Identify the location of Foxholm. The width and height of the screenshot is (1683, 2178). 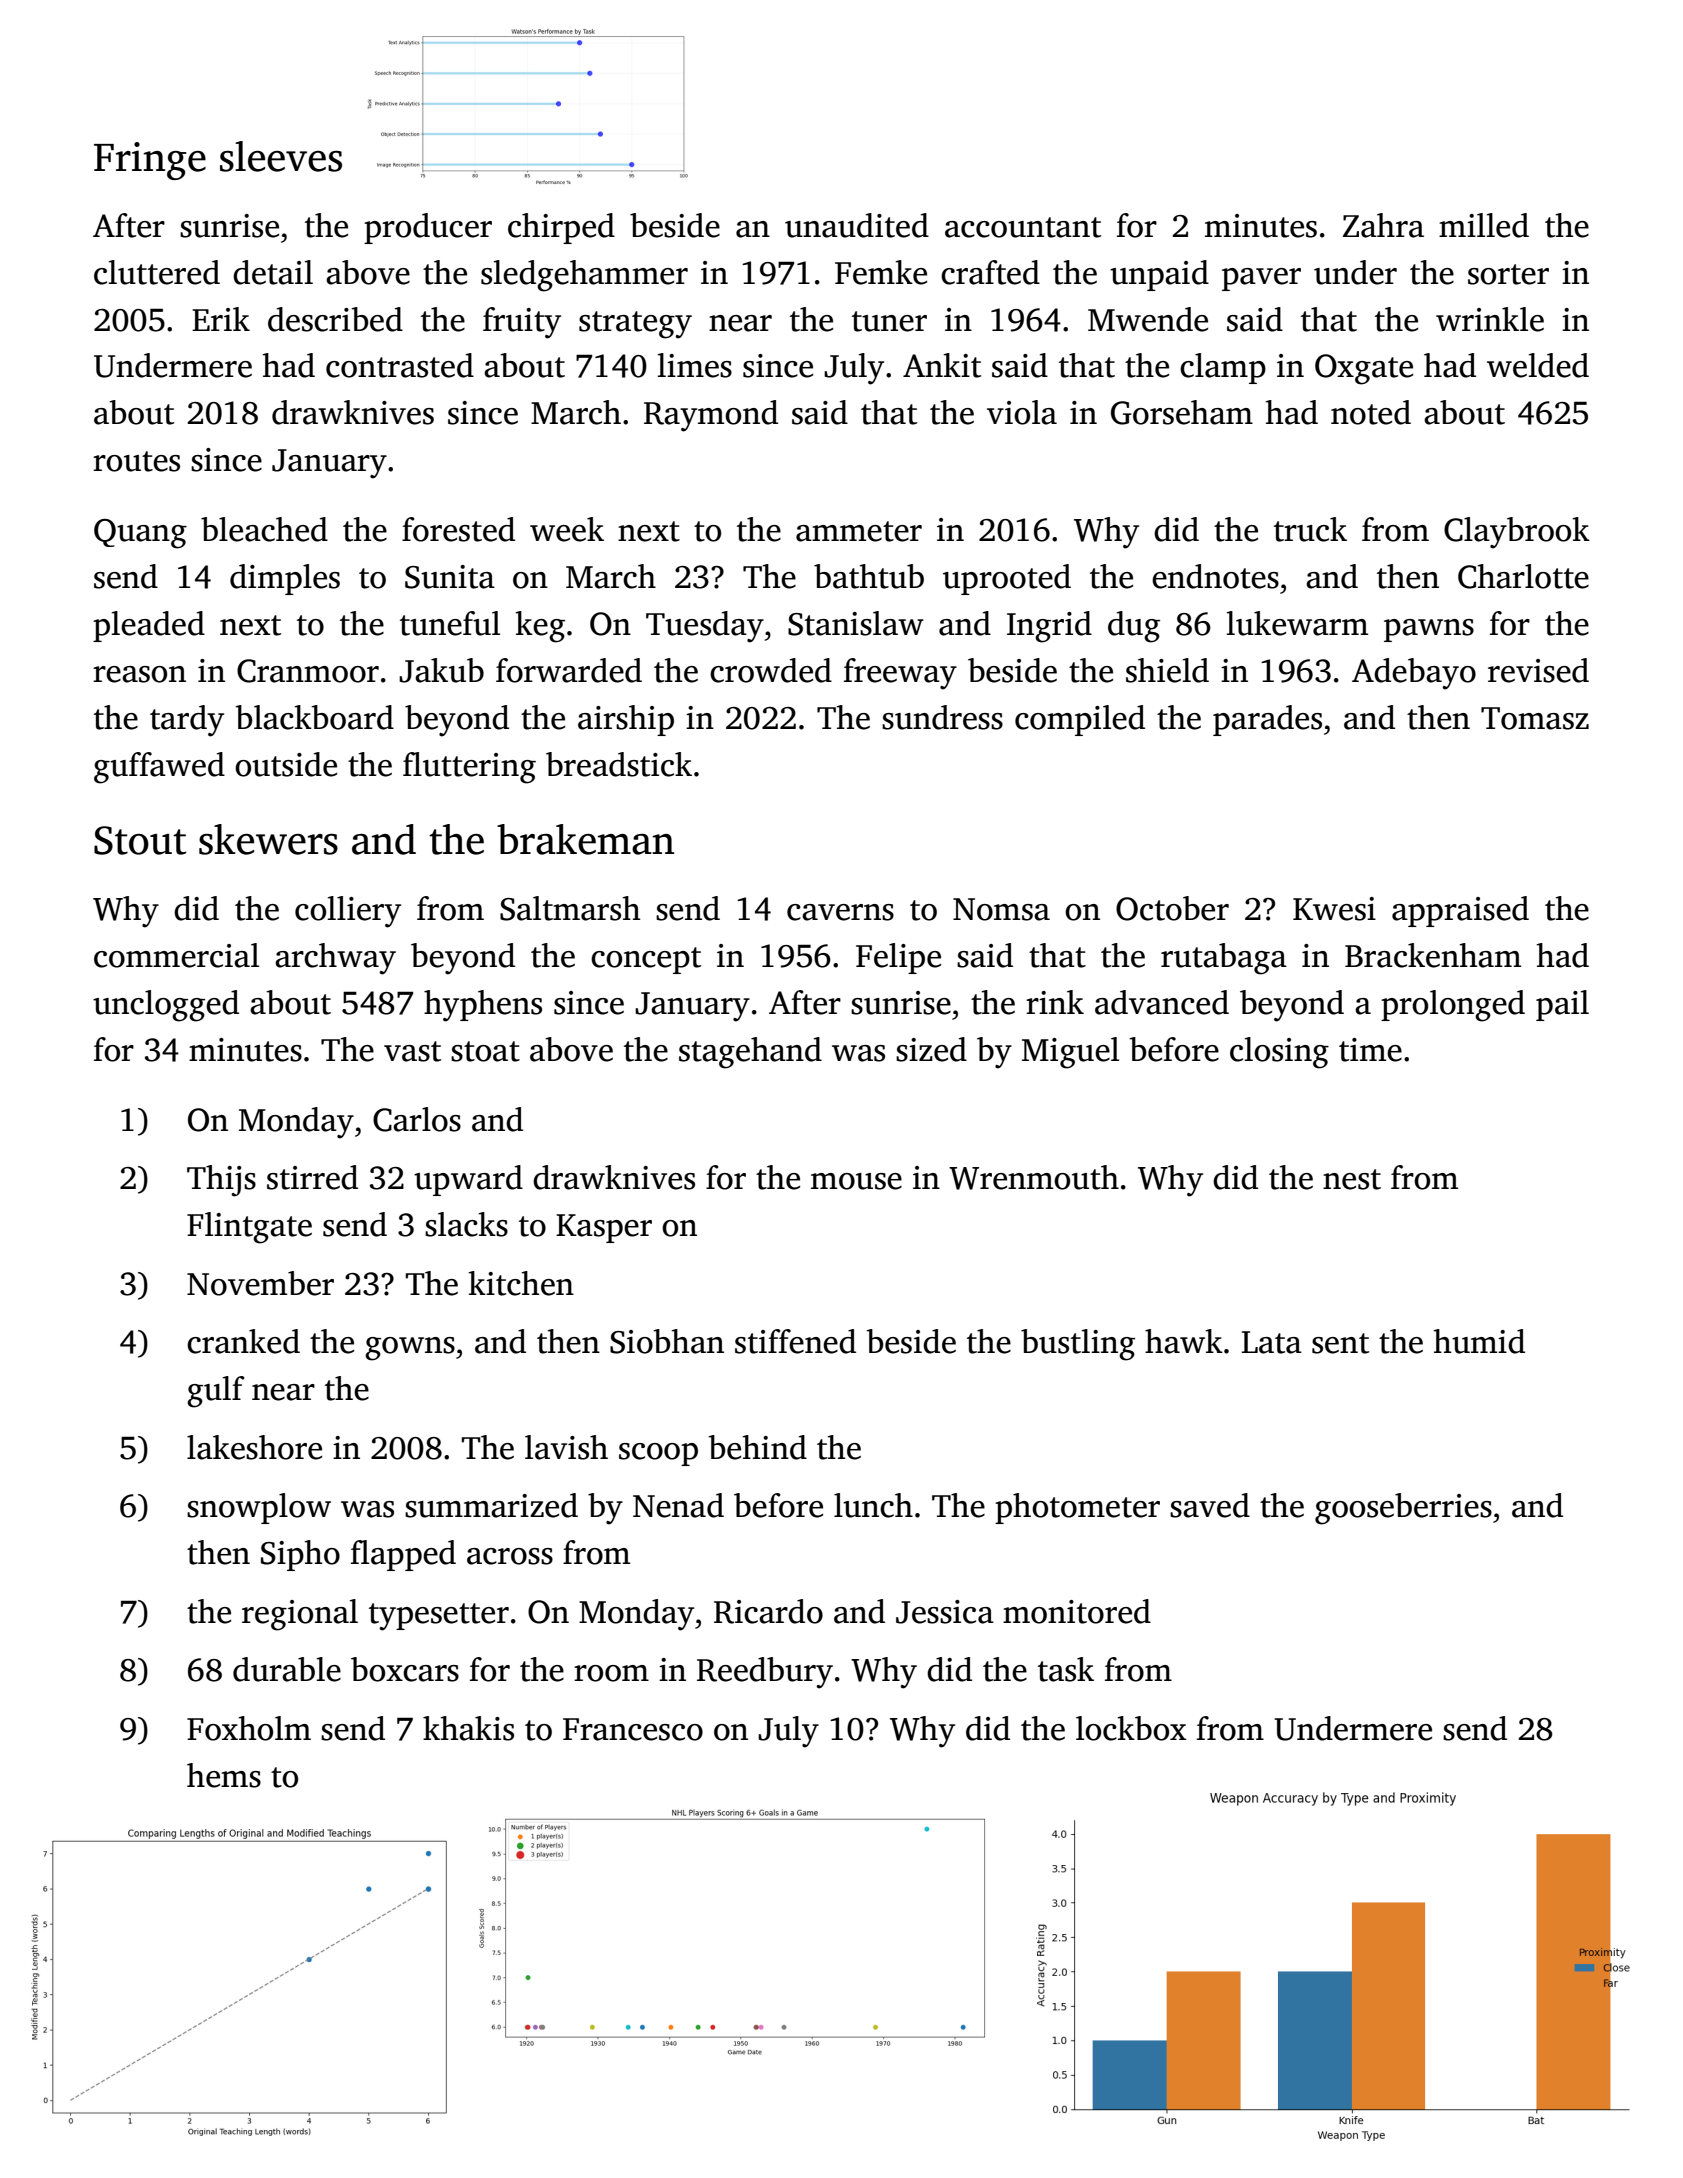
(249, 1728).
